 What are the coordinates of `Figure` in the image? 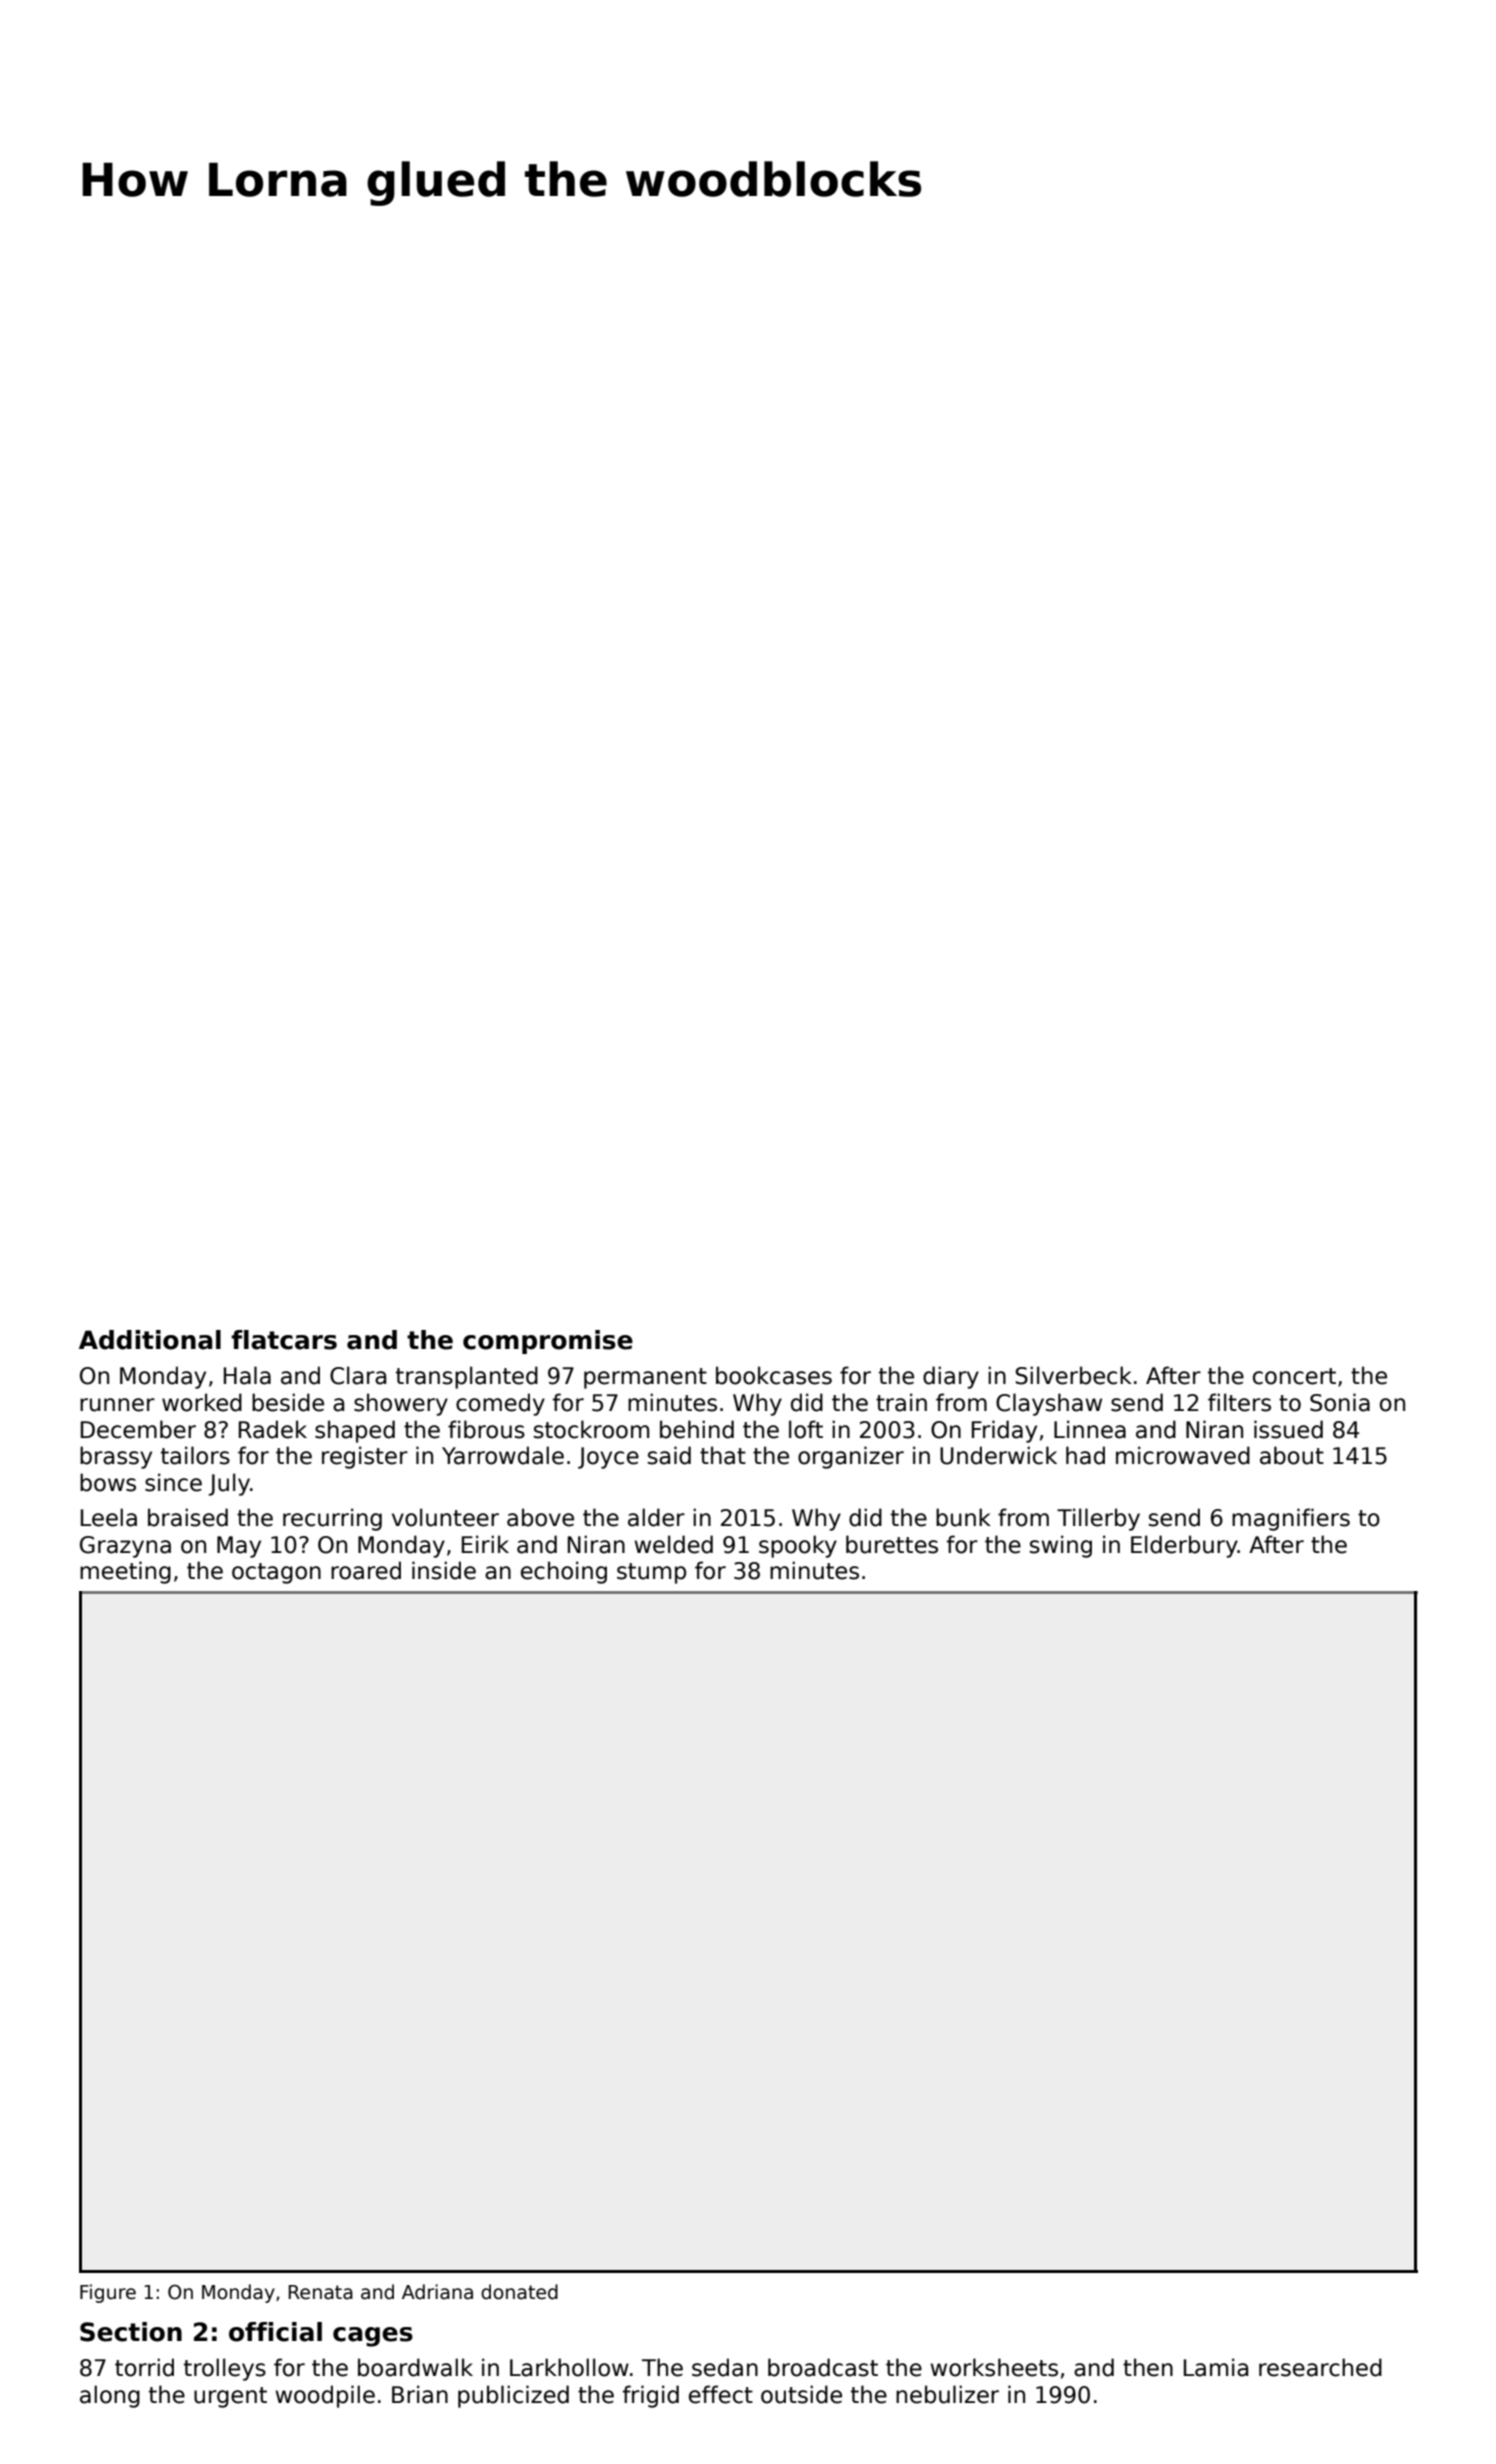 It's located at (108, 2293).
